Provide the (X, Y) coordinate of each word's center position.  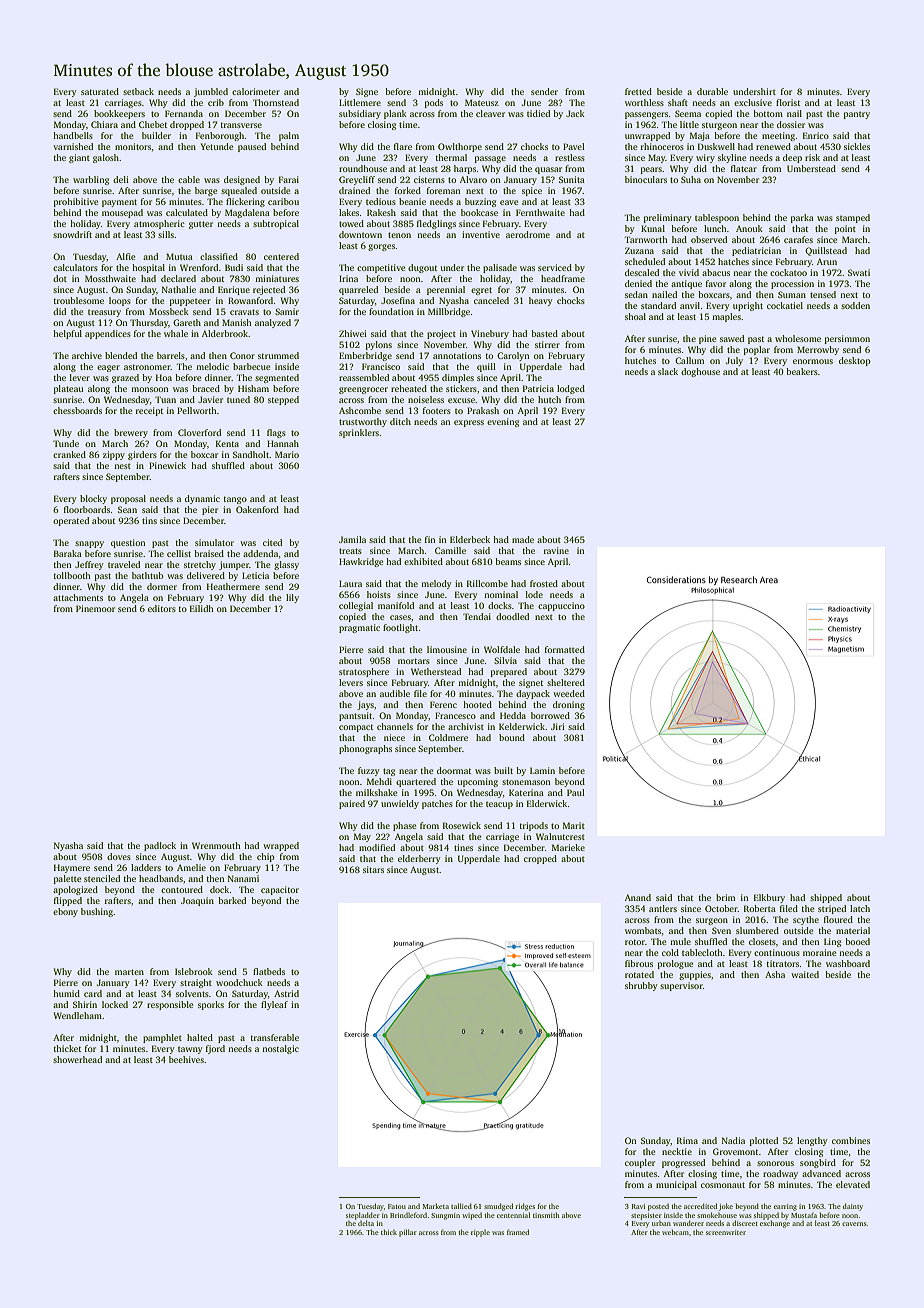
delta (366, 1223)
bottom (768, 113)
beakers (802, 371)
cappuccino (561, 606)
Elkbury (769, 898)
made (523, 539)
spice (532, 191)
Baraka (68, 553)
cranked (69, 454)
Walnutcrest (560, 836)
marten (129, 972)
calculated (187, 212)
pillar (408, 1233)
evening (503, 422)
